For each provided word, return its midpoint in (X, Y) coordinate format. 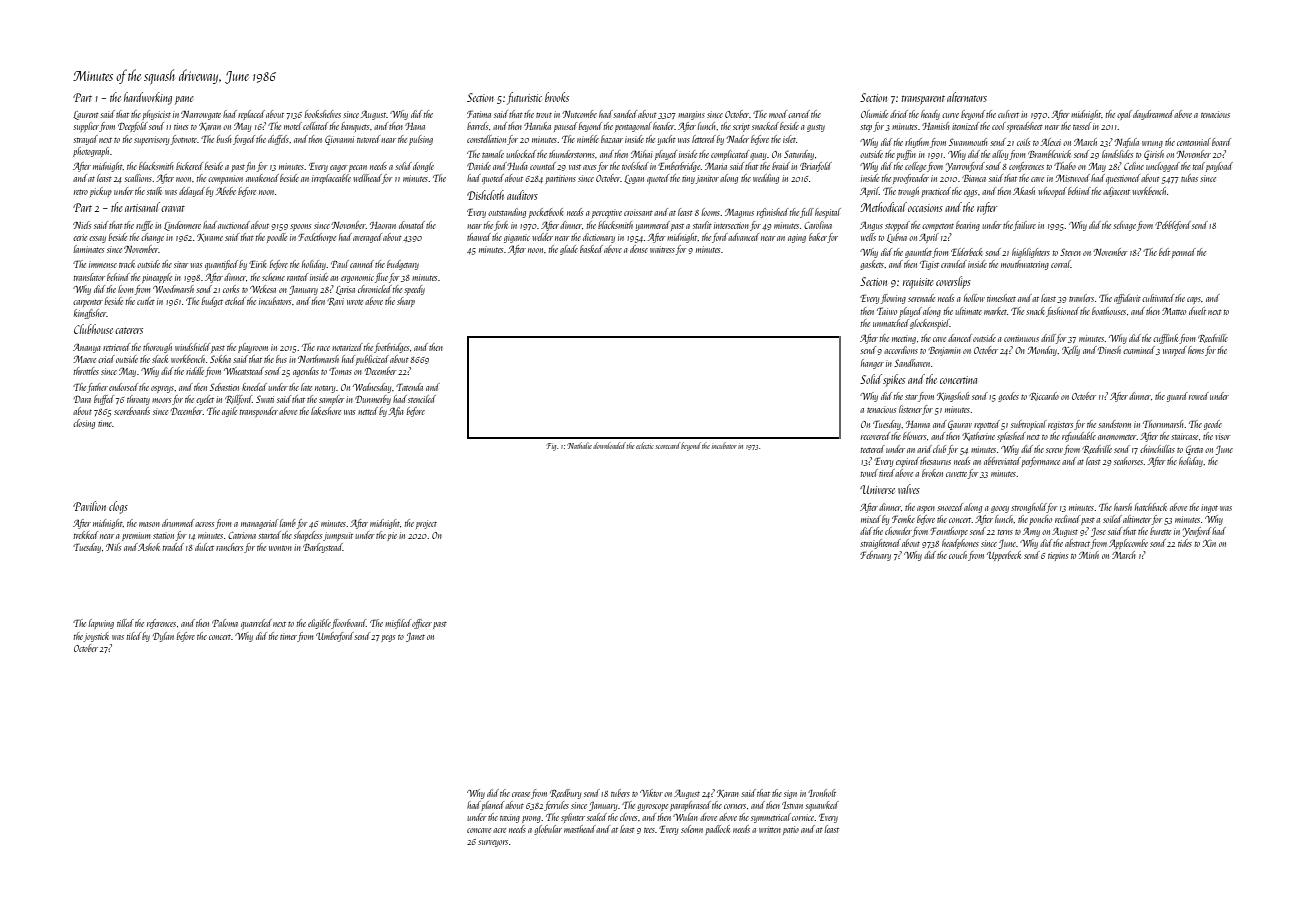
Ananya (87, 348)
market (995, 311)
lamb (288, 523)
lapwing (101, 624)
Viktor (651, 793)
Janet (415, 637)
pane (184, 100)
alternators (967, 97)
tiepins (1058, 556)
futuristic (524, 98)
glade (569, 250)
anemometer (1117, 437)
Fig (551, 447)
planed (492, 806)
